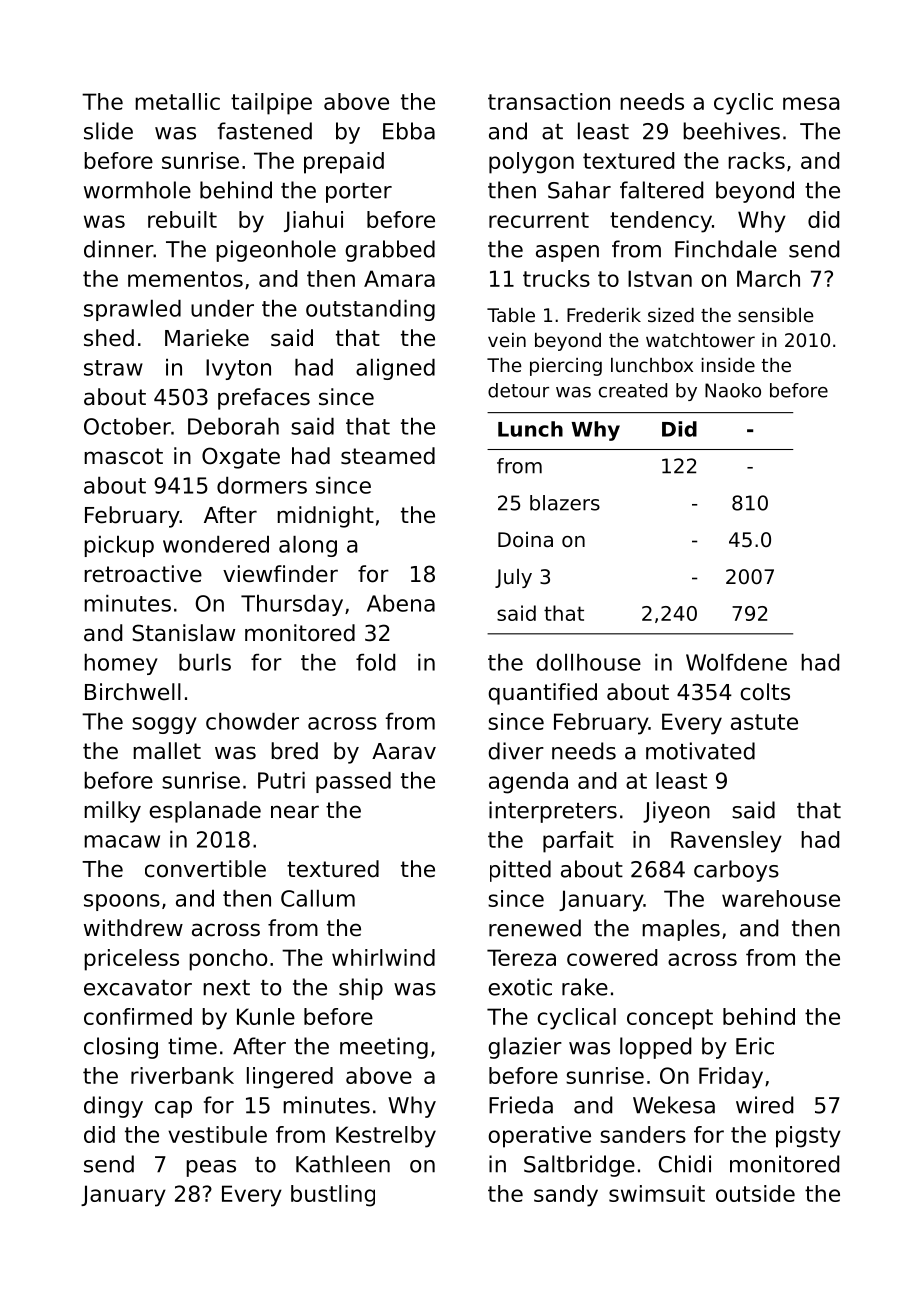  What do you see at coordinates (119, 546) in the page?
I see `pickup` at bounding box center [119, 546].
